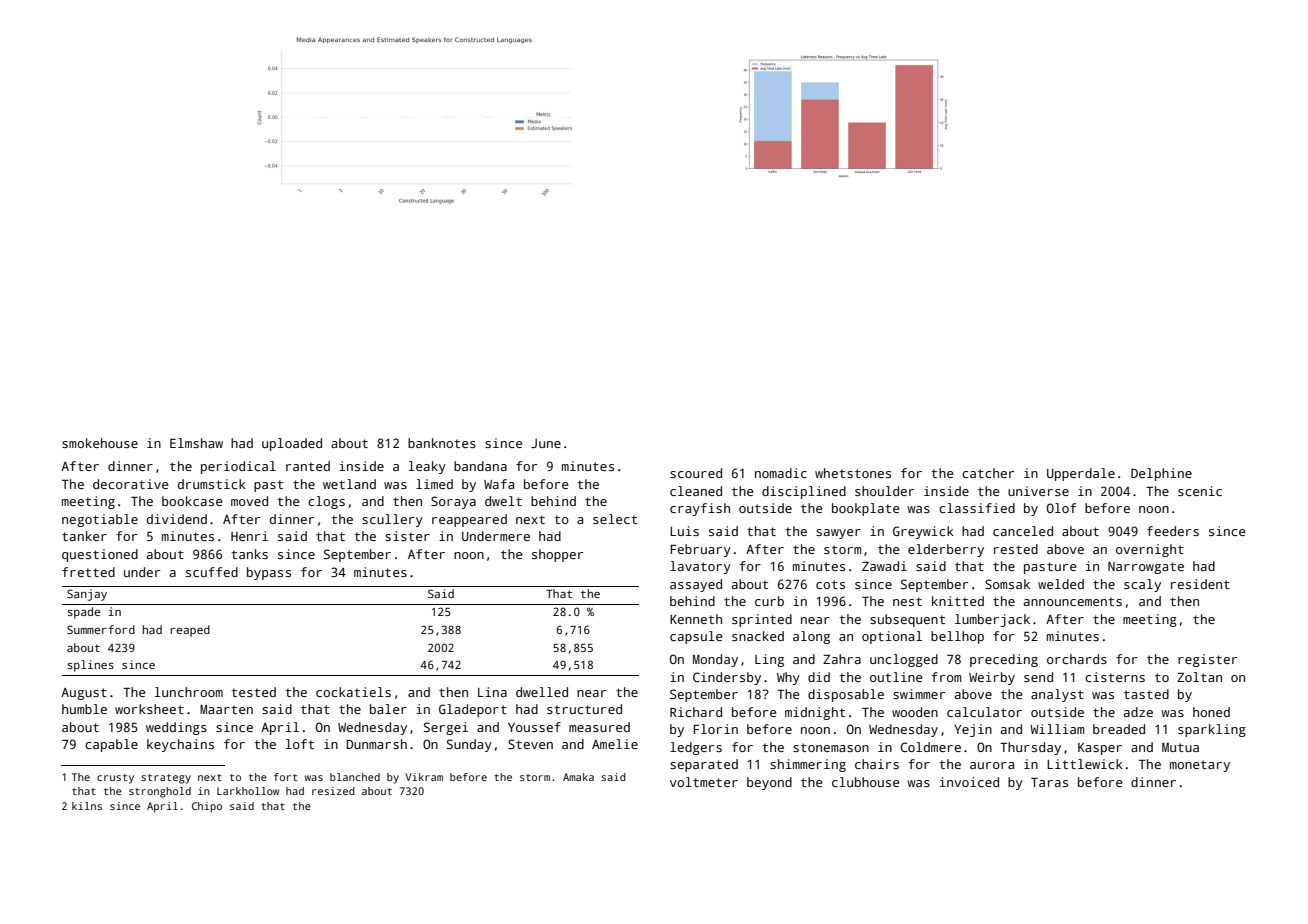 The width and height of the screenshot is (1308, 924). Describe the element at coordinates (376, 744) in the screenshot. I see `Dunmarsh` at that location.
